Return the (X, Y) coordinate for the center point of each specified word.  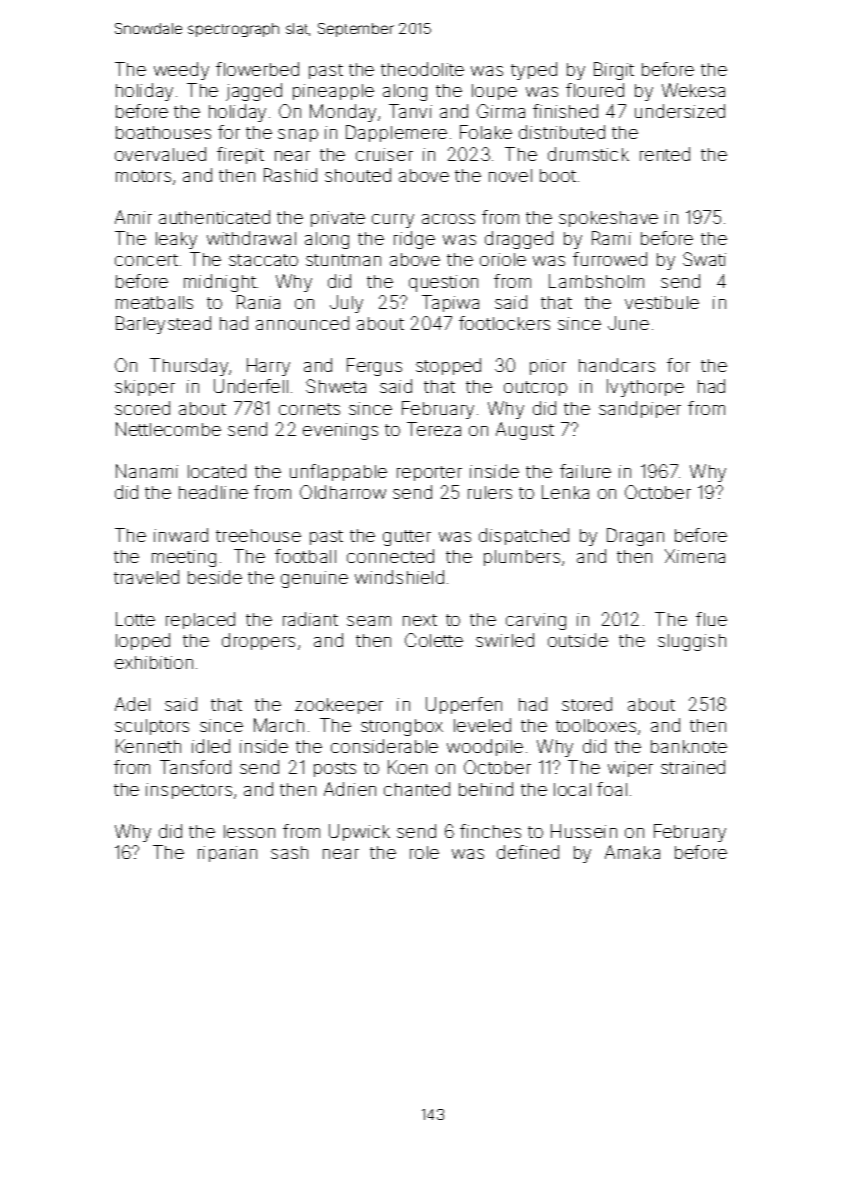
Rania (258, 302)
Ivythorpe (645, 388)
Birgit (614, 71)
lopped (143, 641)
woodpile (485, 747)
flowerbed (257, 69)
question (443, 283)
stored (587, 704)
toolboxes (596, 725)
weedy (181, 71)
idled (211, 746)
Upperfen (464, 705)
